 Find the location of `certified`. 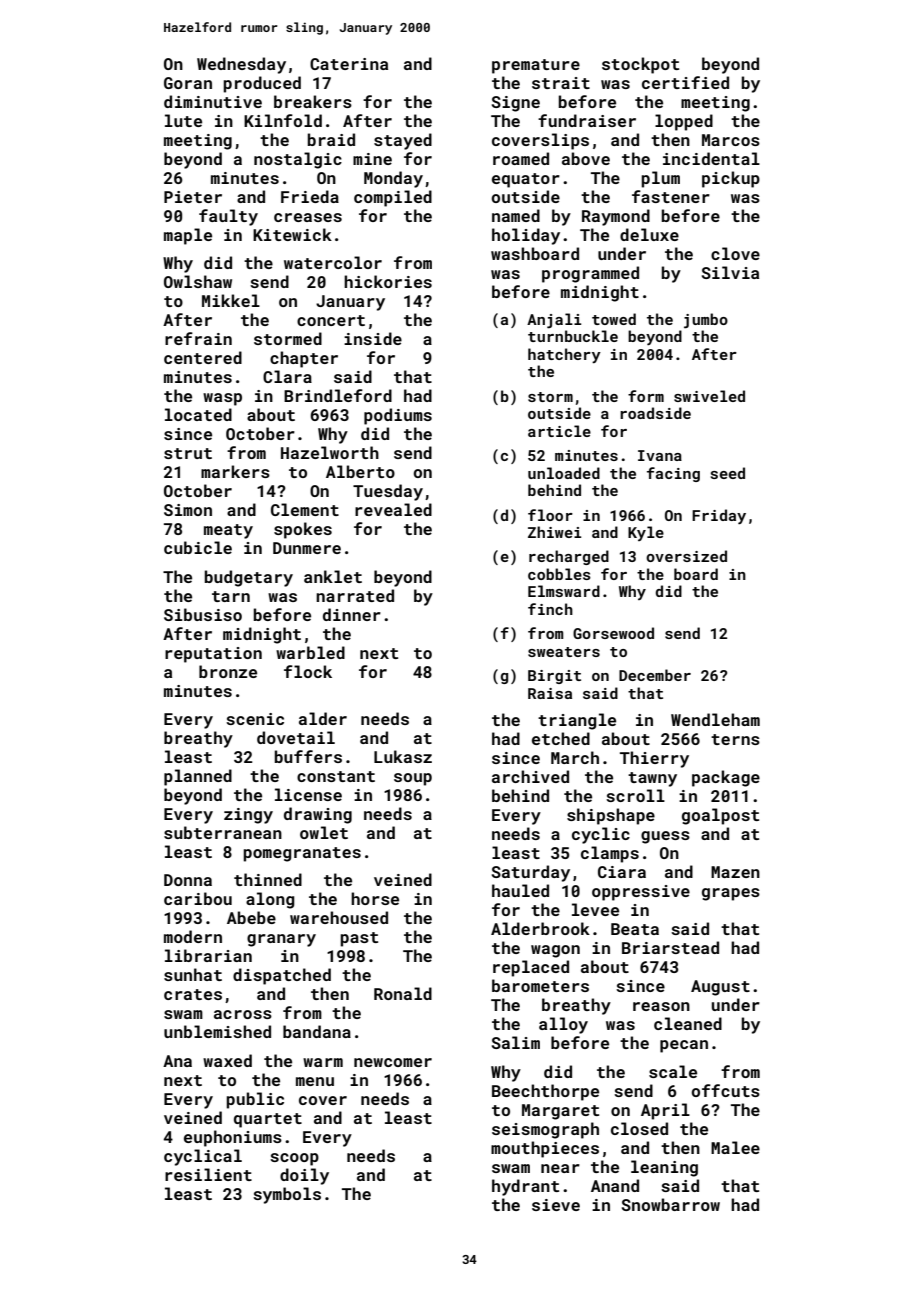

certified is located at coordinates (685, 82).
